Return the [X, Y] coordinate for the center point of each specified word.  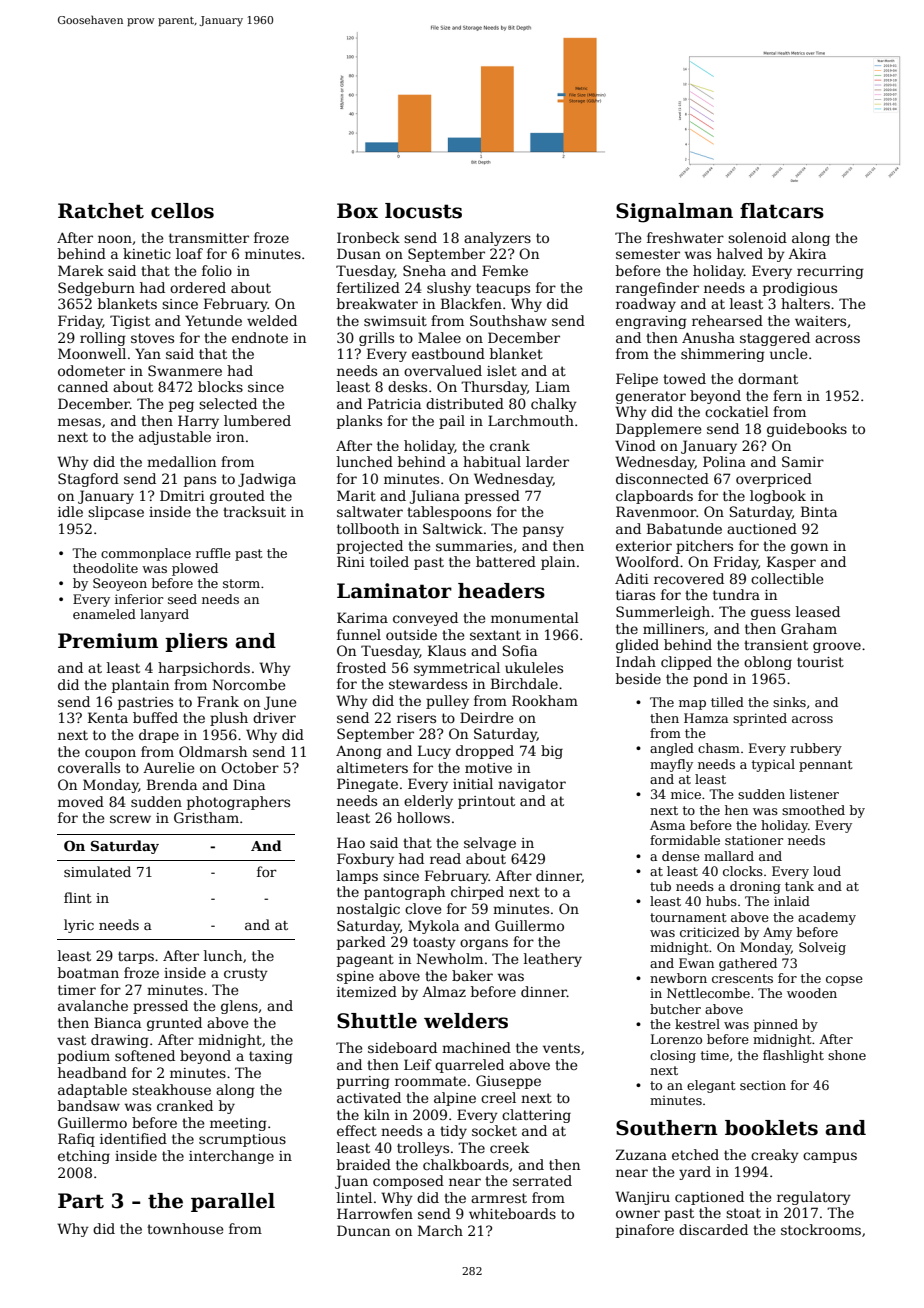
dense [681, 856]
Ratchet [101, 211]
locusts [423, 211]
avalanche [93, 1005]
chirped [477, 893]
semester [648, 254]
